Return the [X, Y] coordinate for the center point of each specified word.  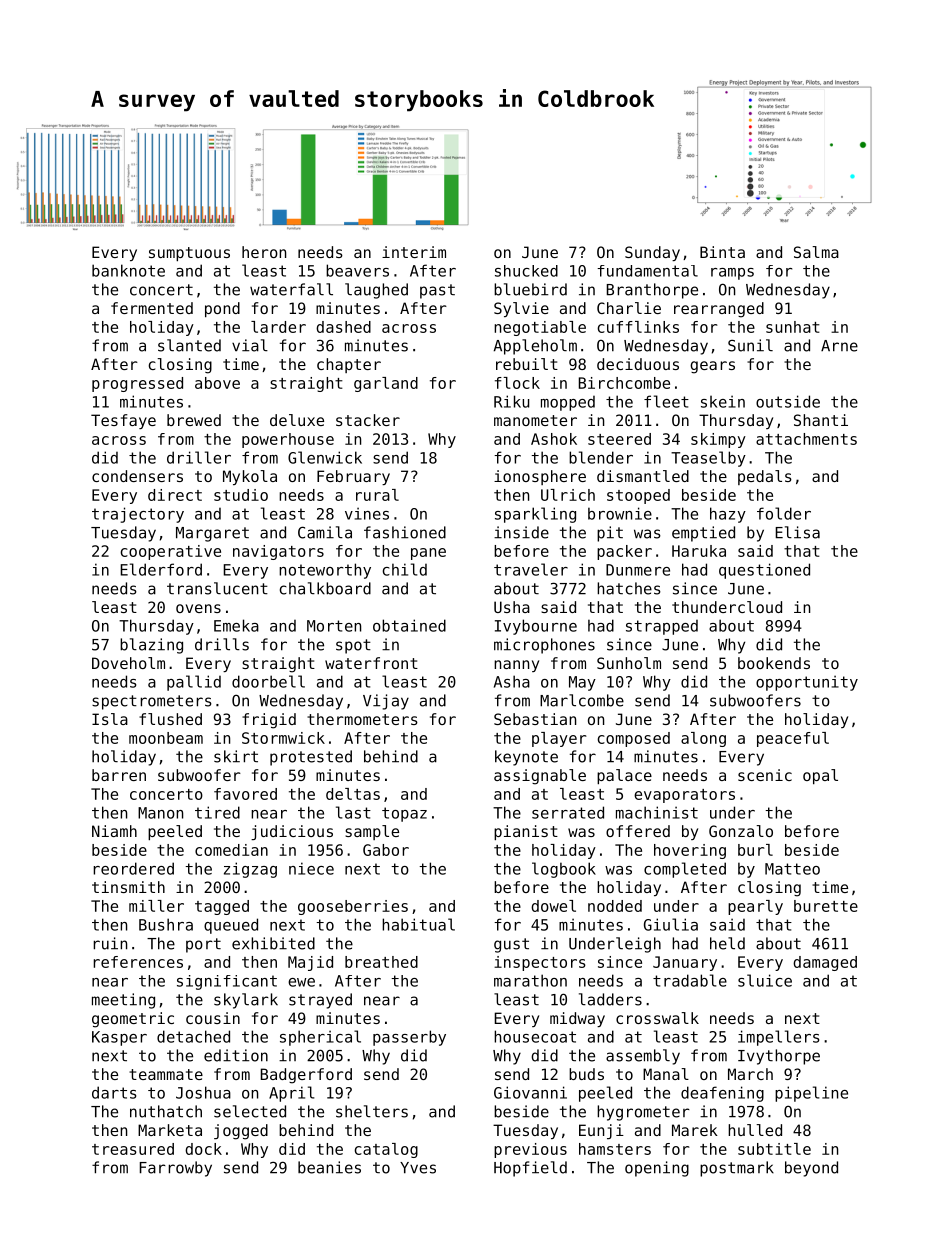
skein [723, 401]
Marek [695, 1130]
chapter [349, 365]
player [559, 739]
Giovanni [530, 1092]
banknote [128, 270]
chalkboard [325, 588]
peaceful [793, 739]
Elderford [161, 569]
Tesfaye [123, 421]
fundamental [647, 271]
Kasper [119, 1038]
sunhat [793, 327]
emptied [703, 534]
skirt [236, 756]
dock [203, 1149]
